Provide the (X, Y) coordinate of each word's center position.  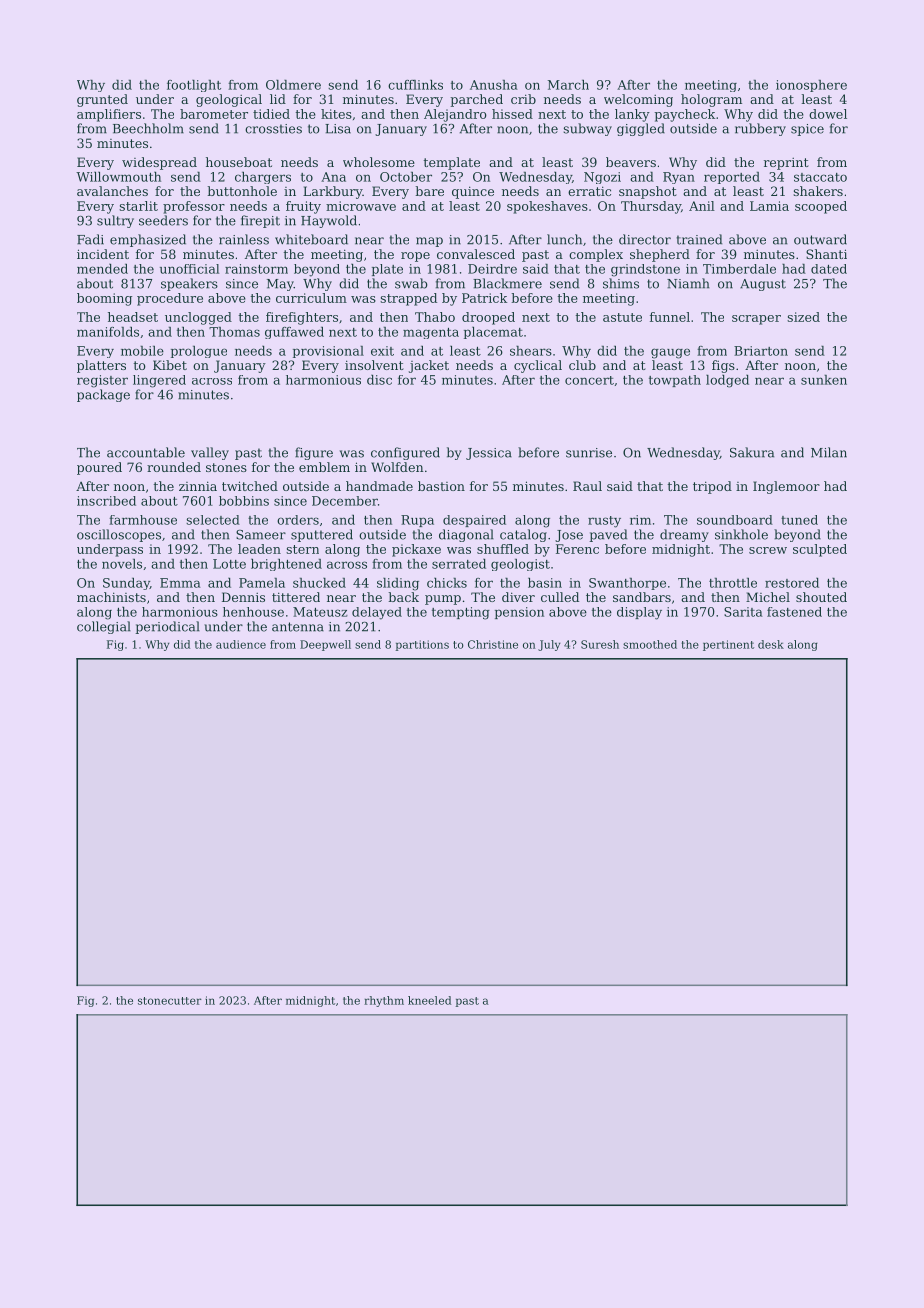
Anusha (494, 85)
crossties (273, 129)
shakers (818, 191)
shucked (319, 583)
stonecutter (170, 1001)
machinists (111, 597)
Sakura (752, 452)
